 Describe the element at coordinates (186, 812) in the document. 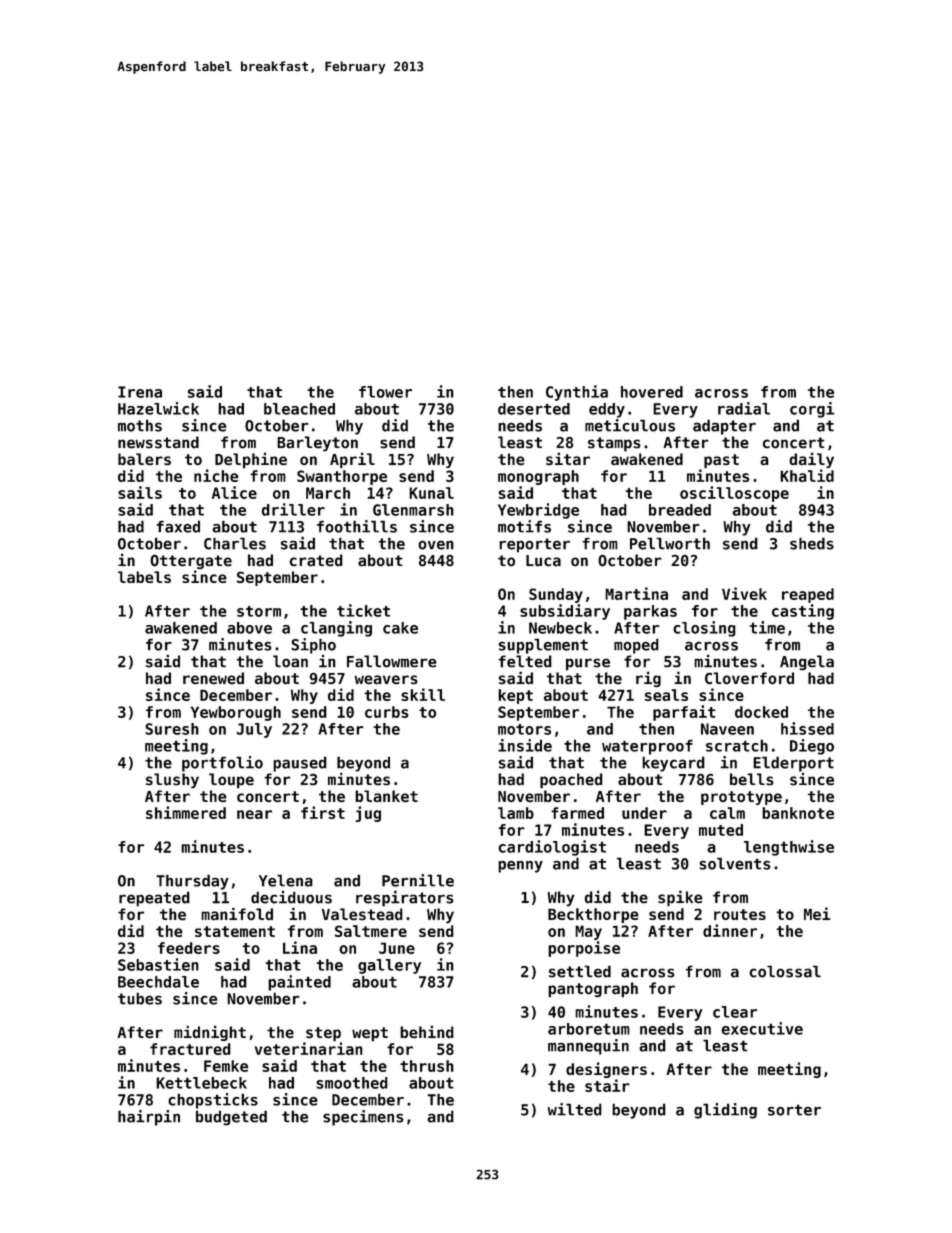

I see `shimmered` at that location.
